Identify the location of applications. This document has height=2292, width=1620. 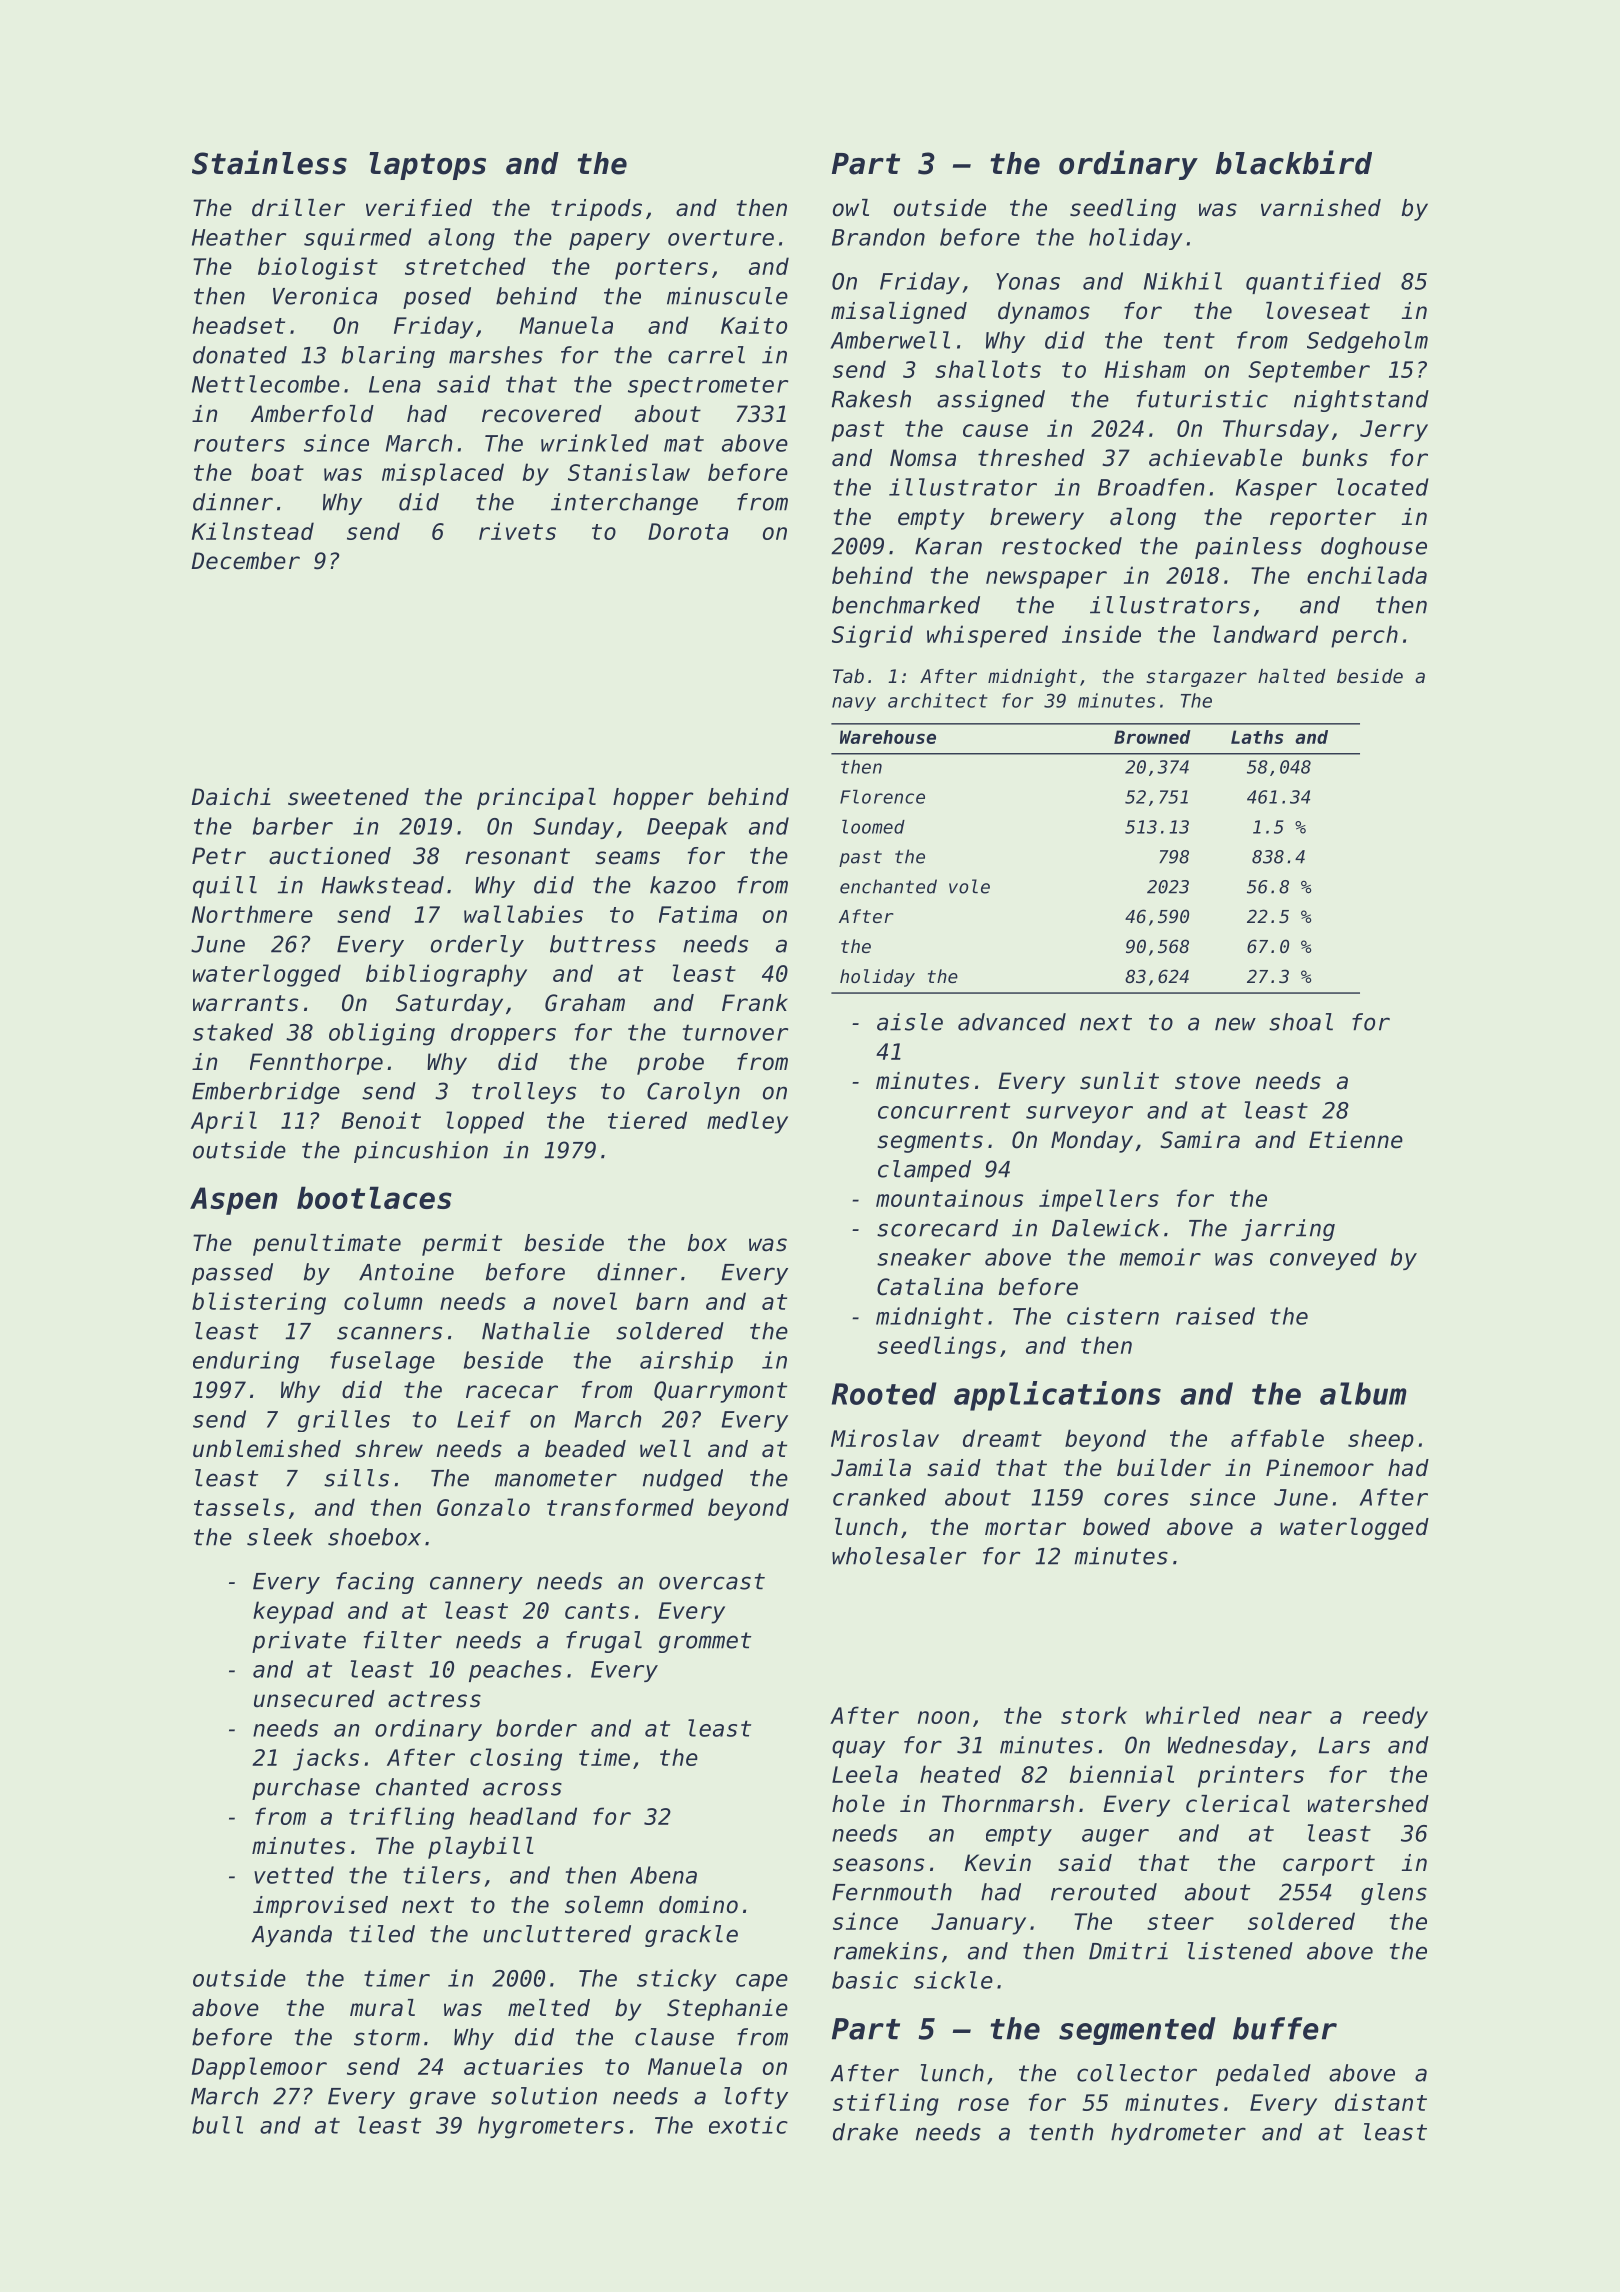
(1057, 1396).
